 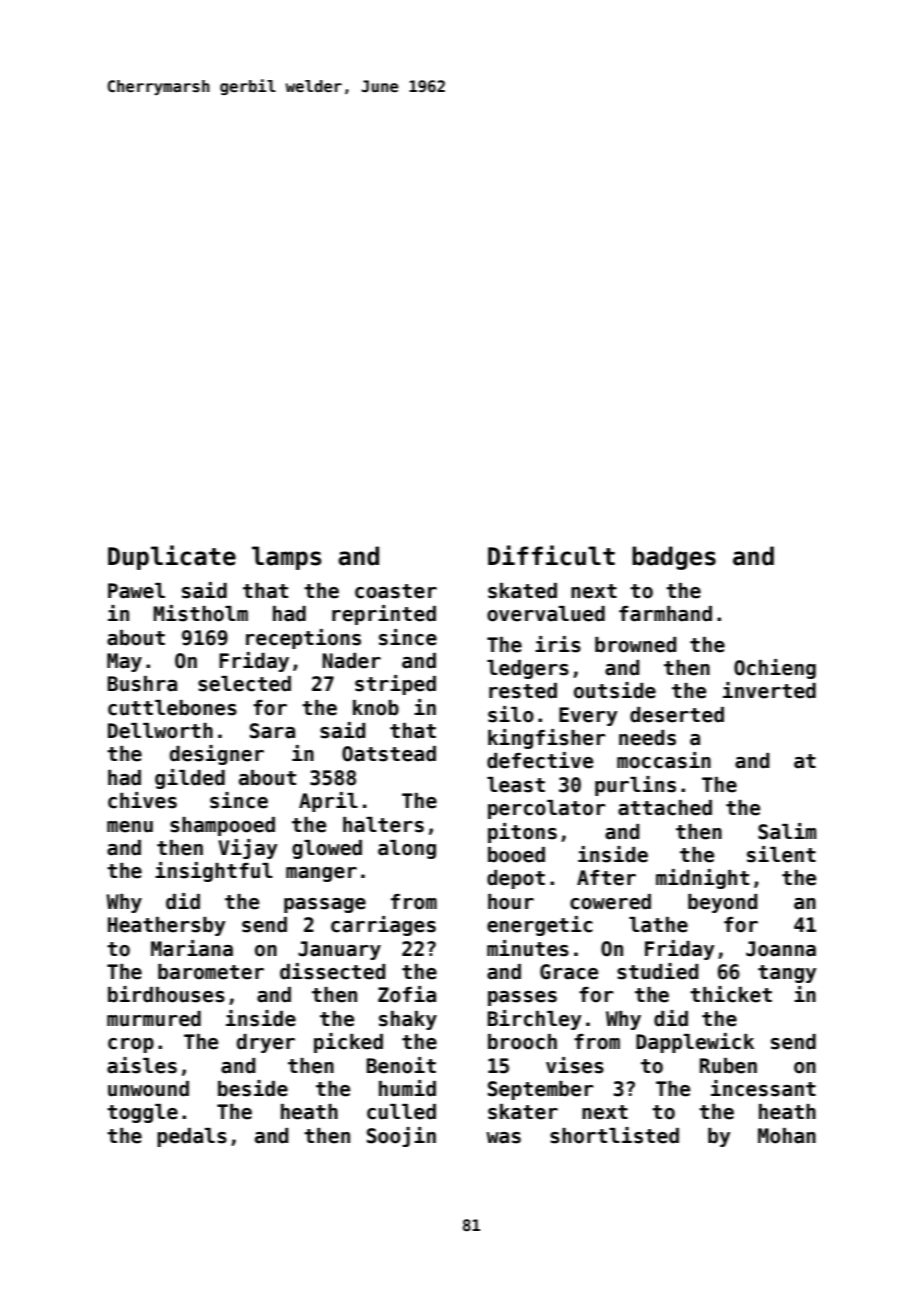 What do you see at coordinates (401, 1112) in the document?
I see `culled` at bounding box center [401, 1112].
